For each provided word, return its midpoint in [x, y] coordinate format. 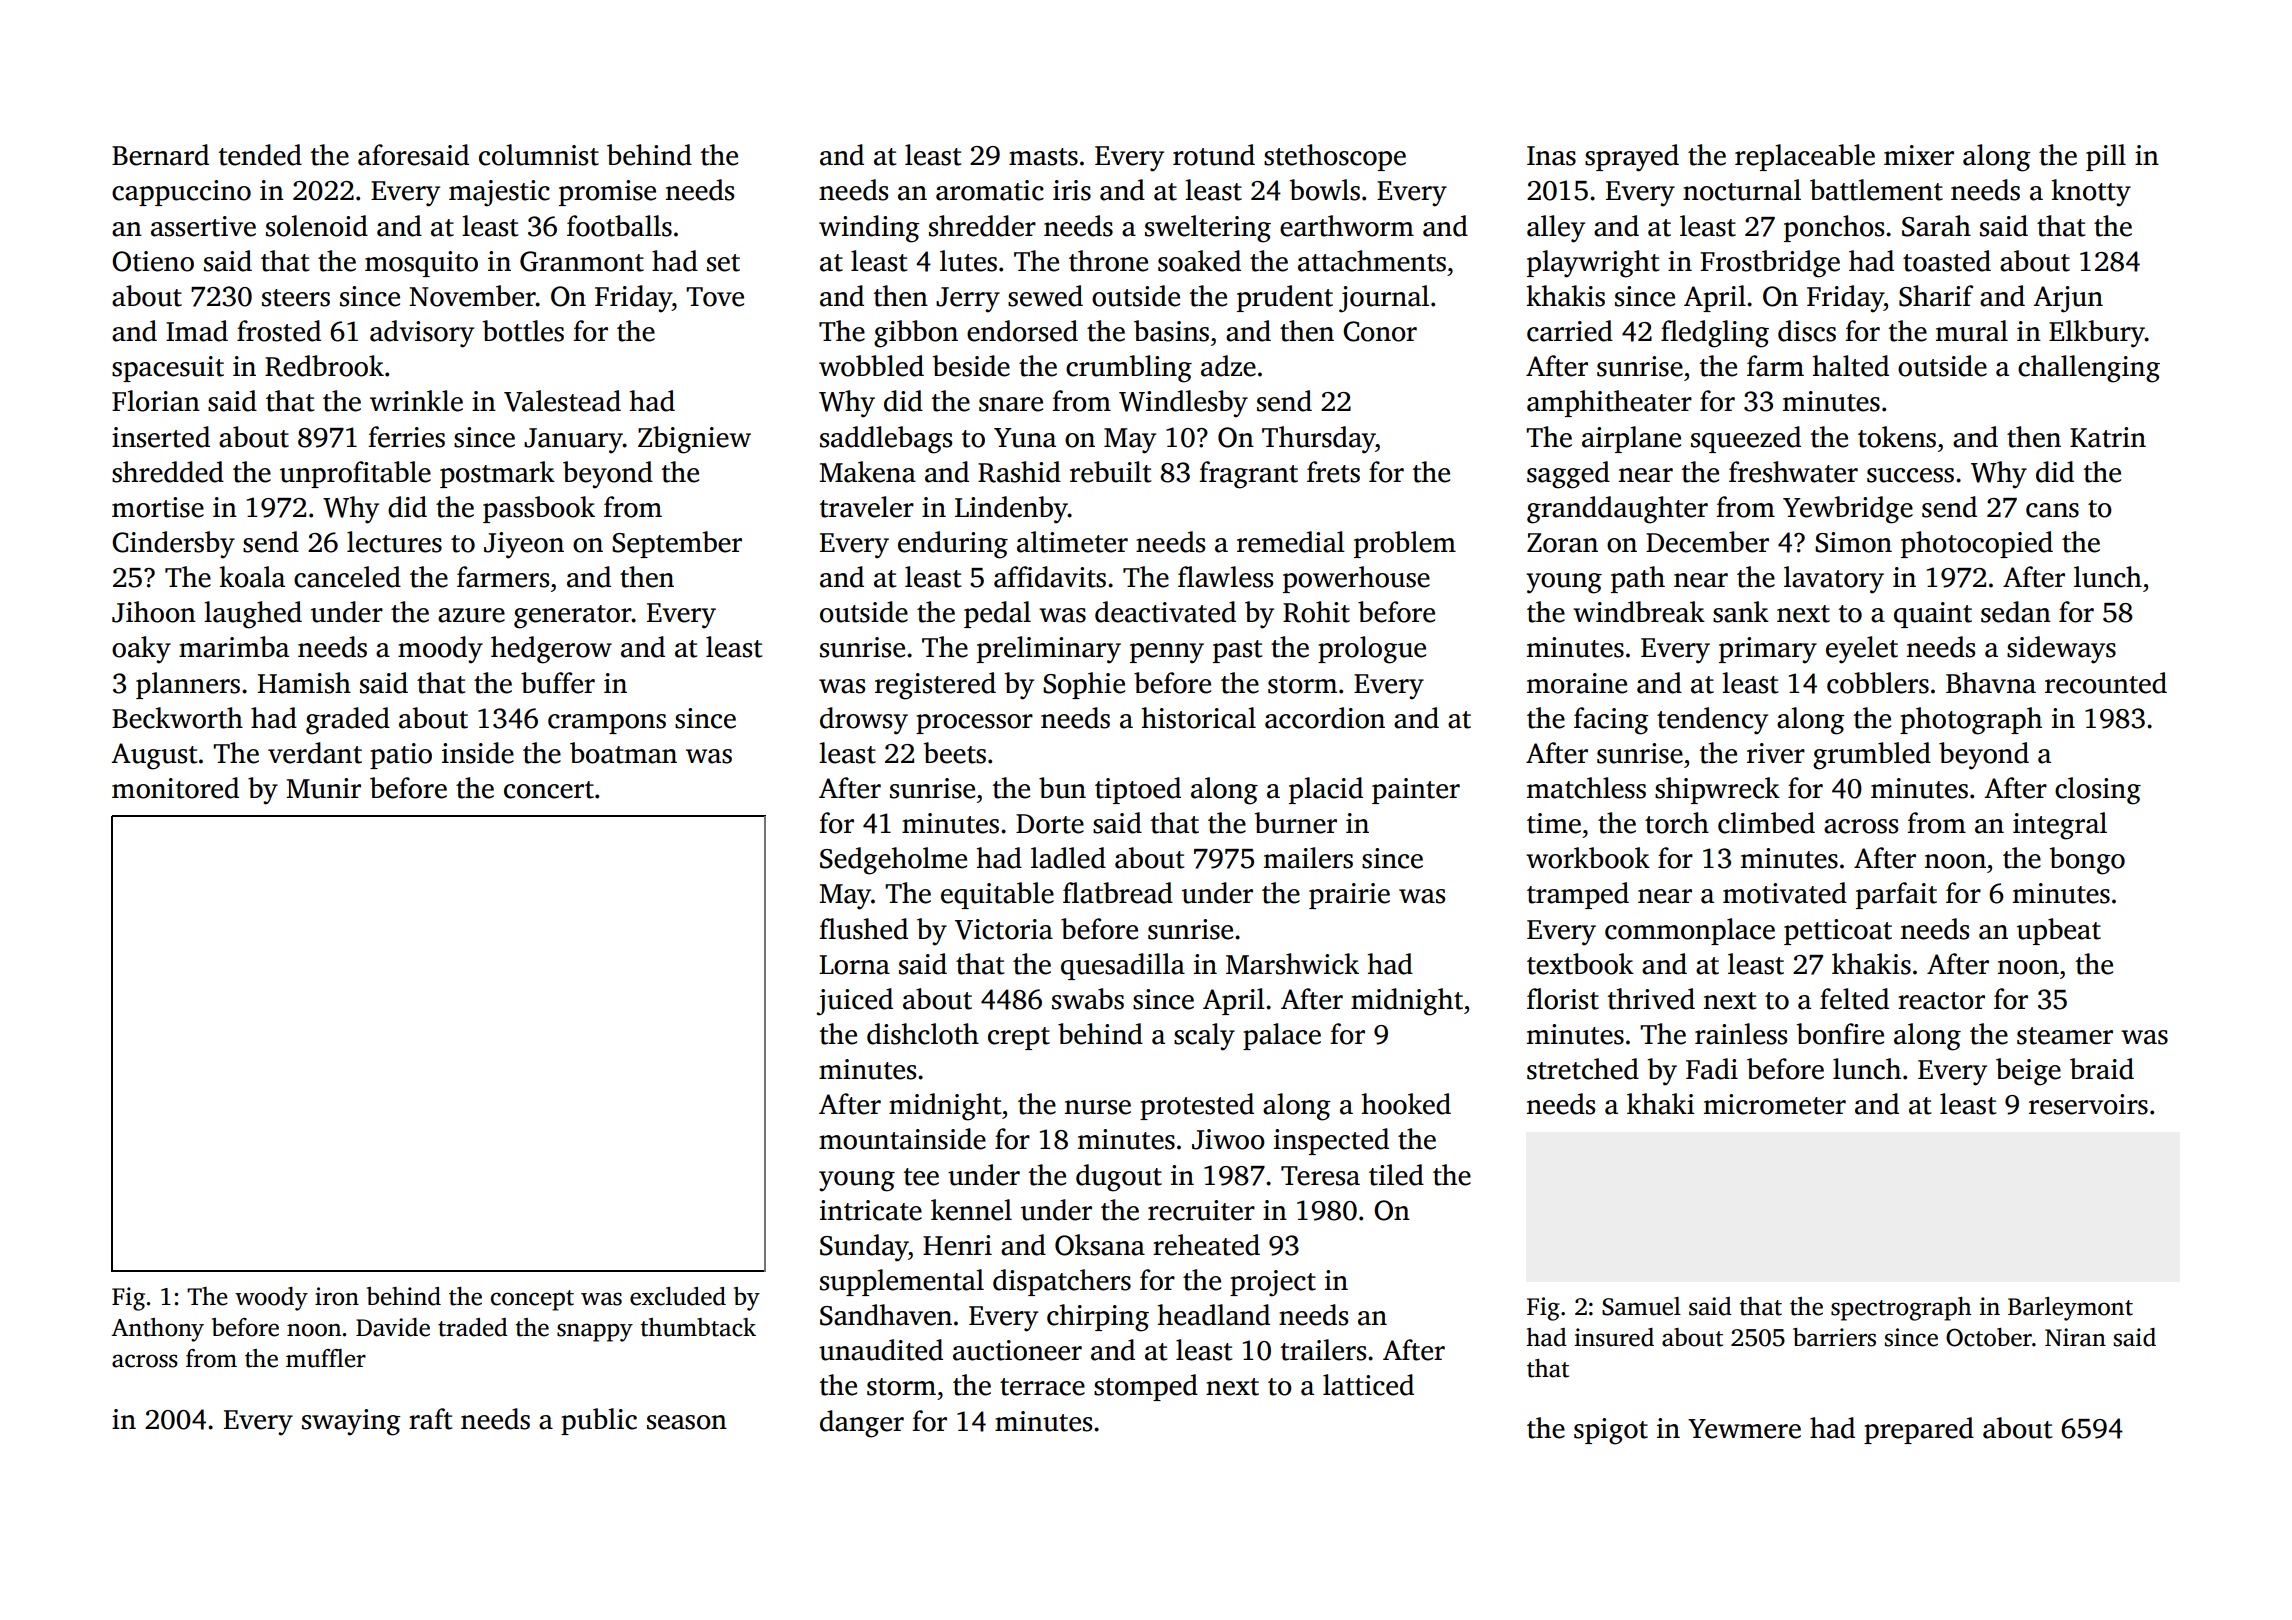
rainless [1741, 1034]
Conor [1380, 331]
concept [532, 1300]
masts [1043, 157]
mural [1972, 331]
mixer [1919, 155]
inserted [161, 437]
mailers [1308, 858]
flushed [863, 929]
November [472, 296]
